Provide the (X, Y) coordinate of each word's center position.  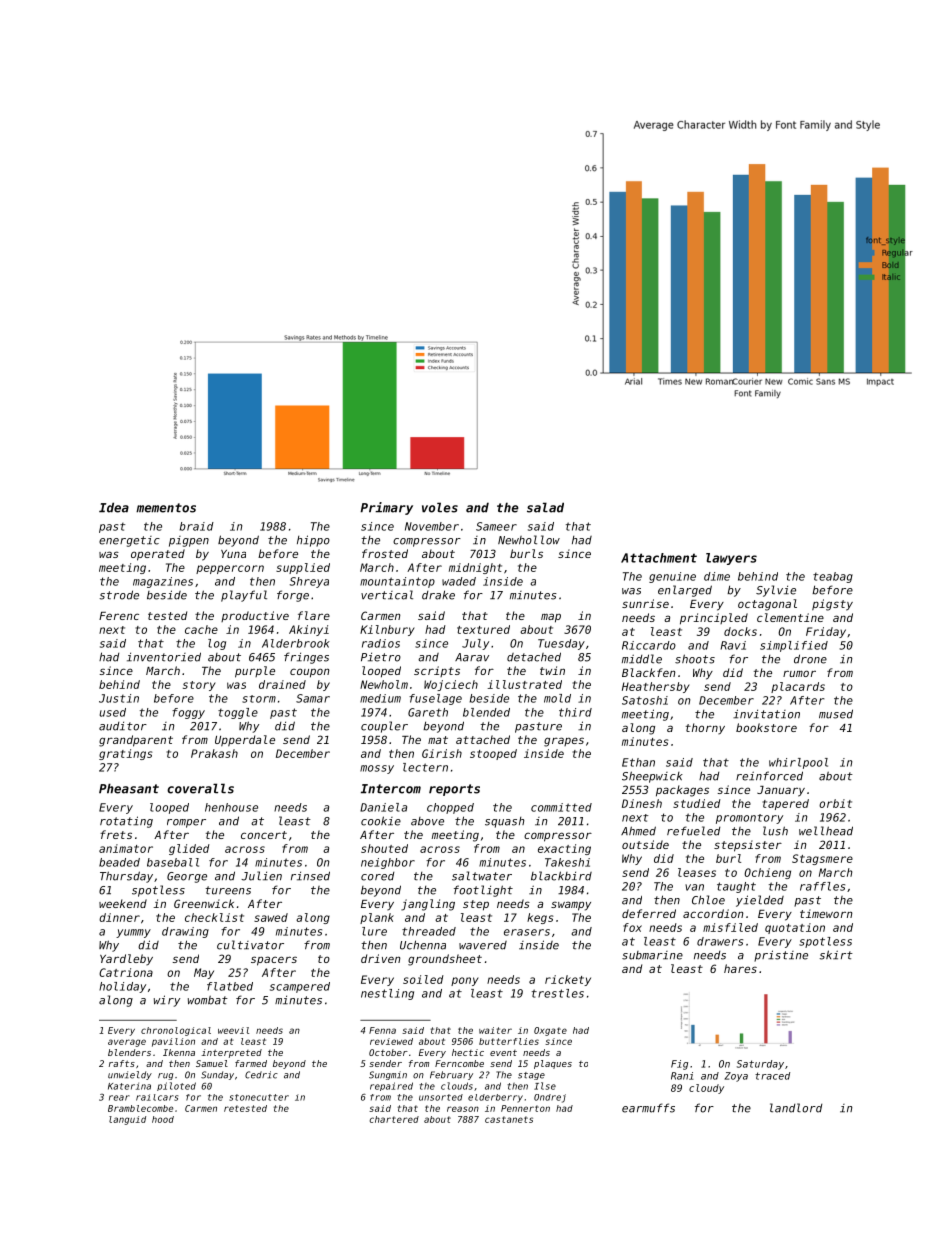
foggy (188, 713)
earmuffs (648, 1108)
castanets (509, 1119)
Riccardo (649, 645)
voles (440, 507)
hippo (313, 541)
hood (163, 1119)
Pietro (381, 657)
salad (545, 507)
